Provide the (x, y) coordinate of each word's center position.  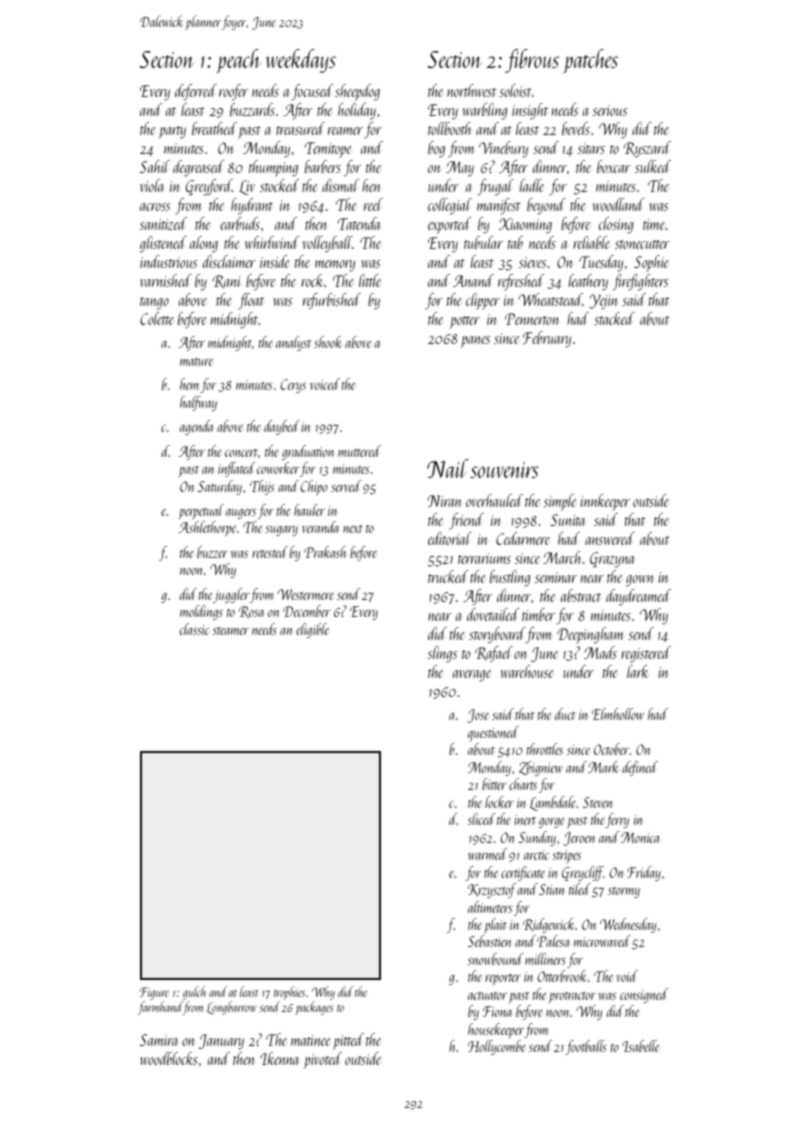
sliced (481, 819)
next (353, 529)
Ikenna (279, 1058)
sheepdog (357, 92)
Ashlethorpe (207, 528)
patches (590, 61)
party (172, 132)
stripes (566, 856)
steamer (231, 631)
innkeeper (605, 502)
